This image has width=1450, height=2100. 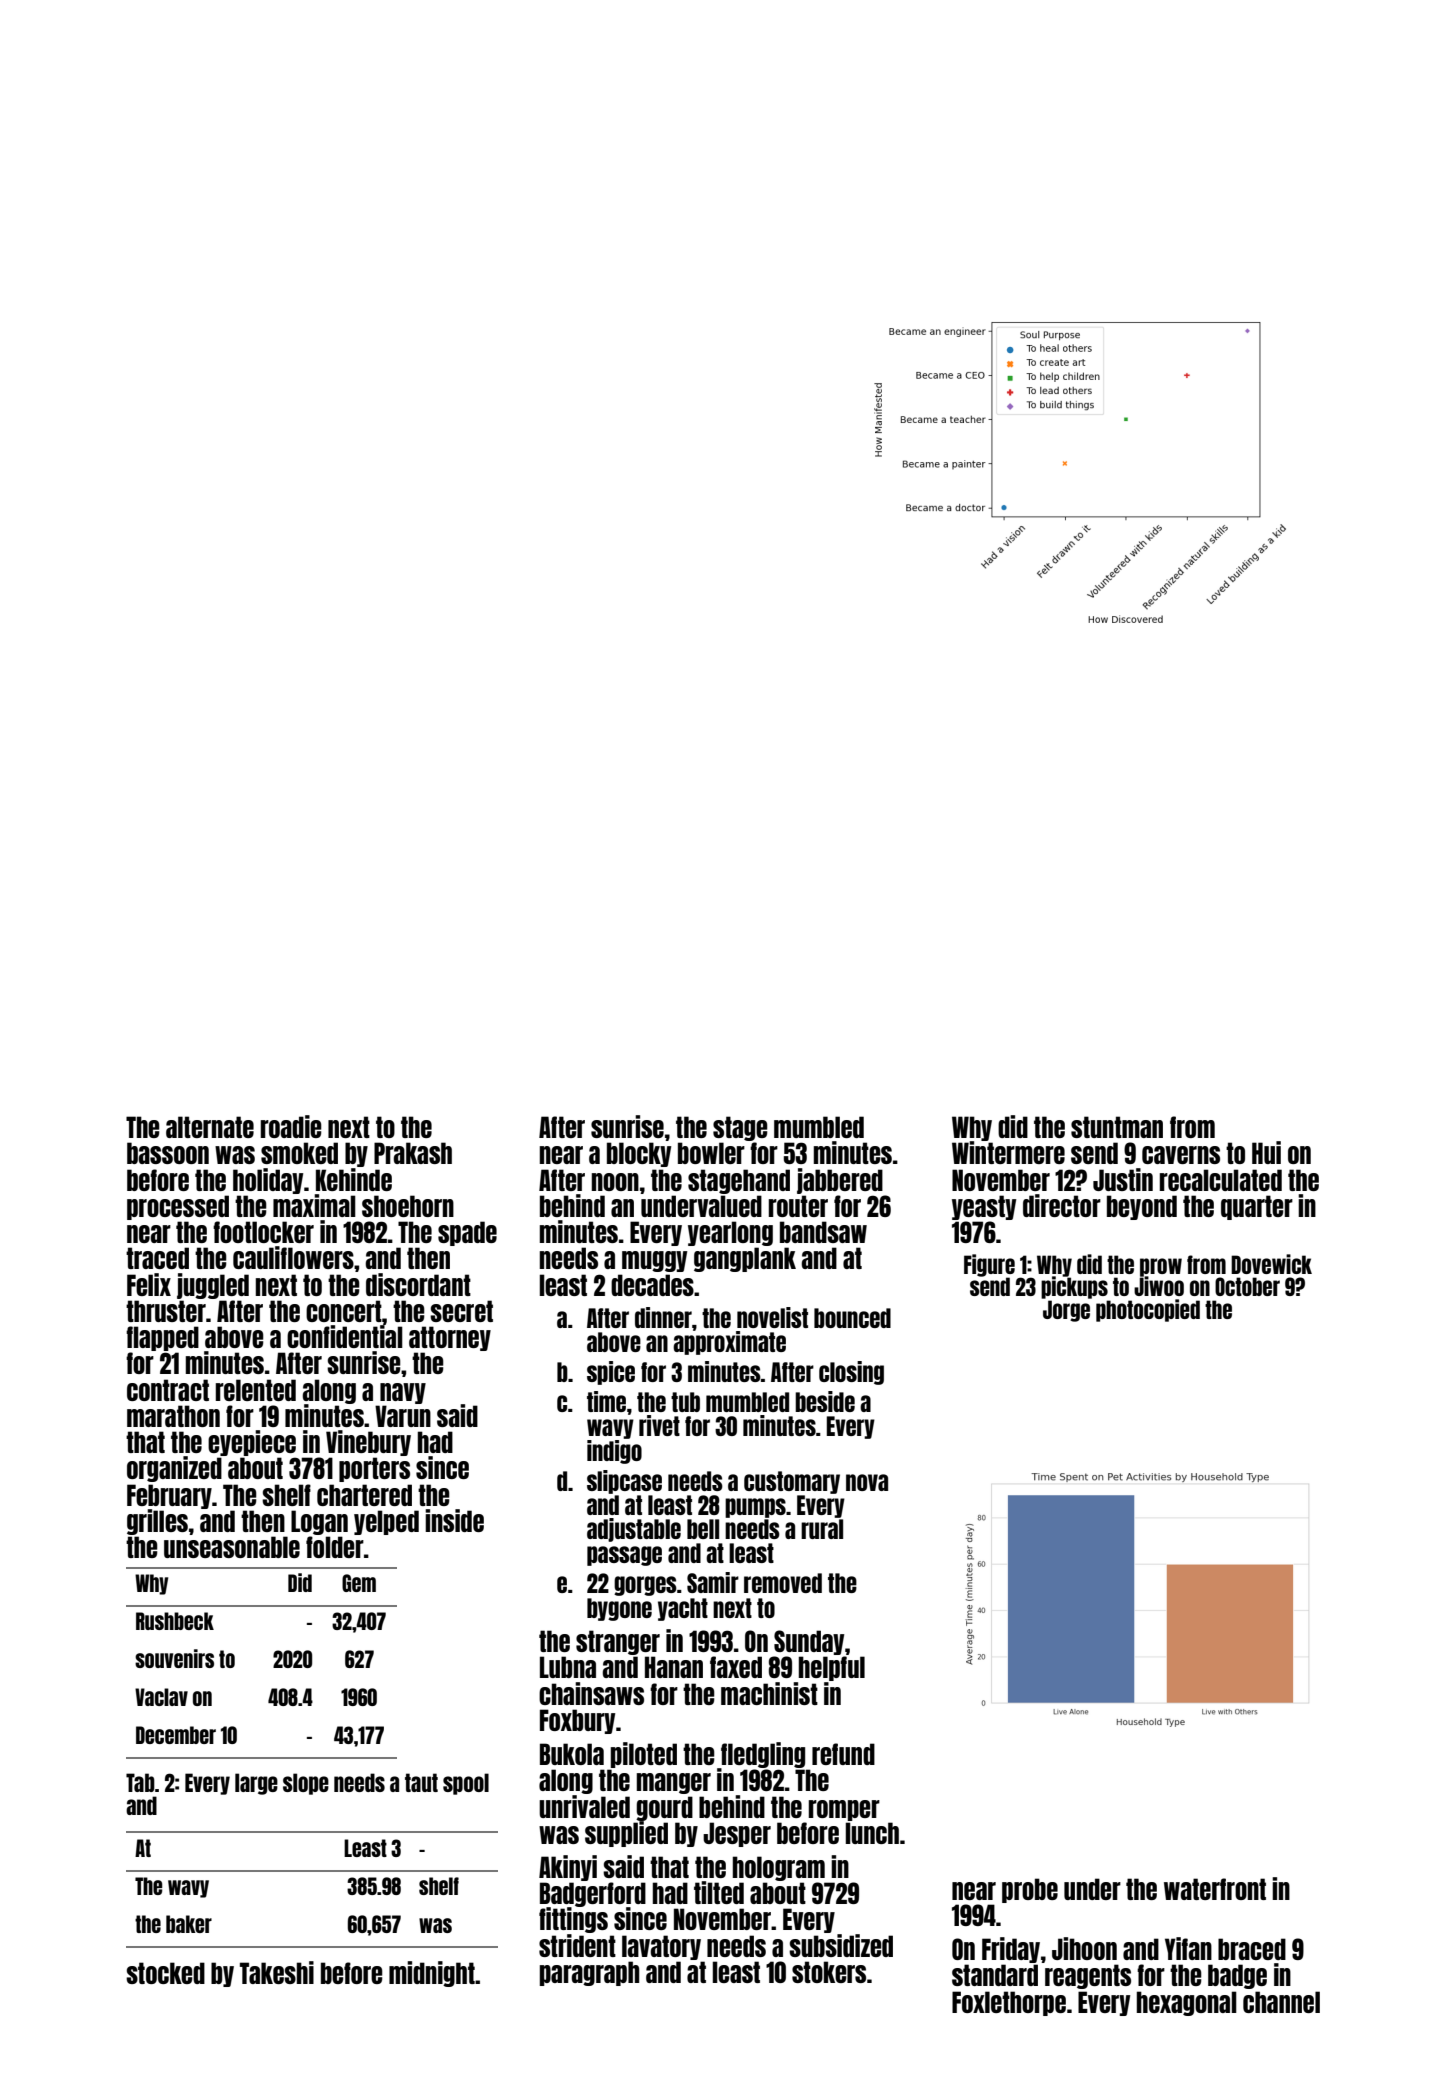 What do you see at coordinates (277, 1972) in the image?
I see `Takeshi` at bounding box center [277, 1972].
